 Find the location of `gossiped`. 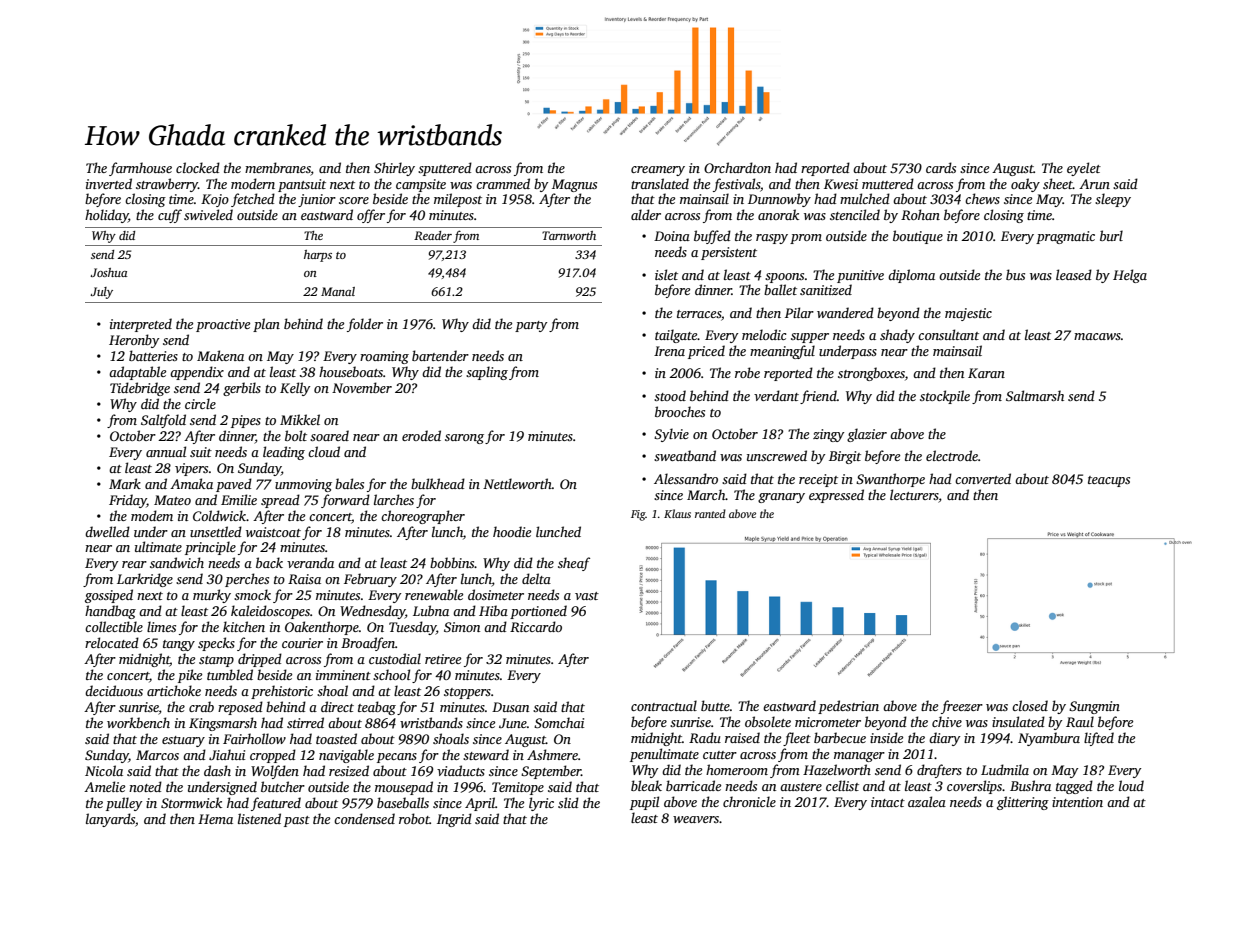

gossiped is located at coordinates (109, 596).
